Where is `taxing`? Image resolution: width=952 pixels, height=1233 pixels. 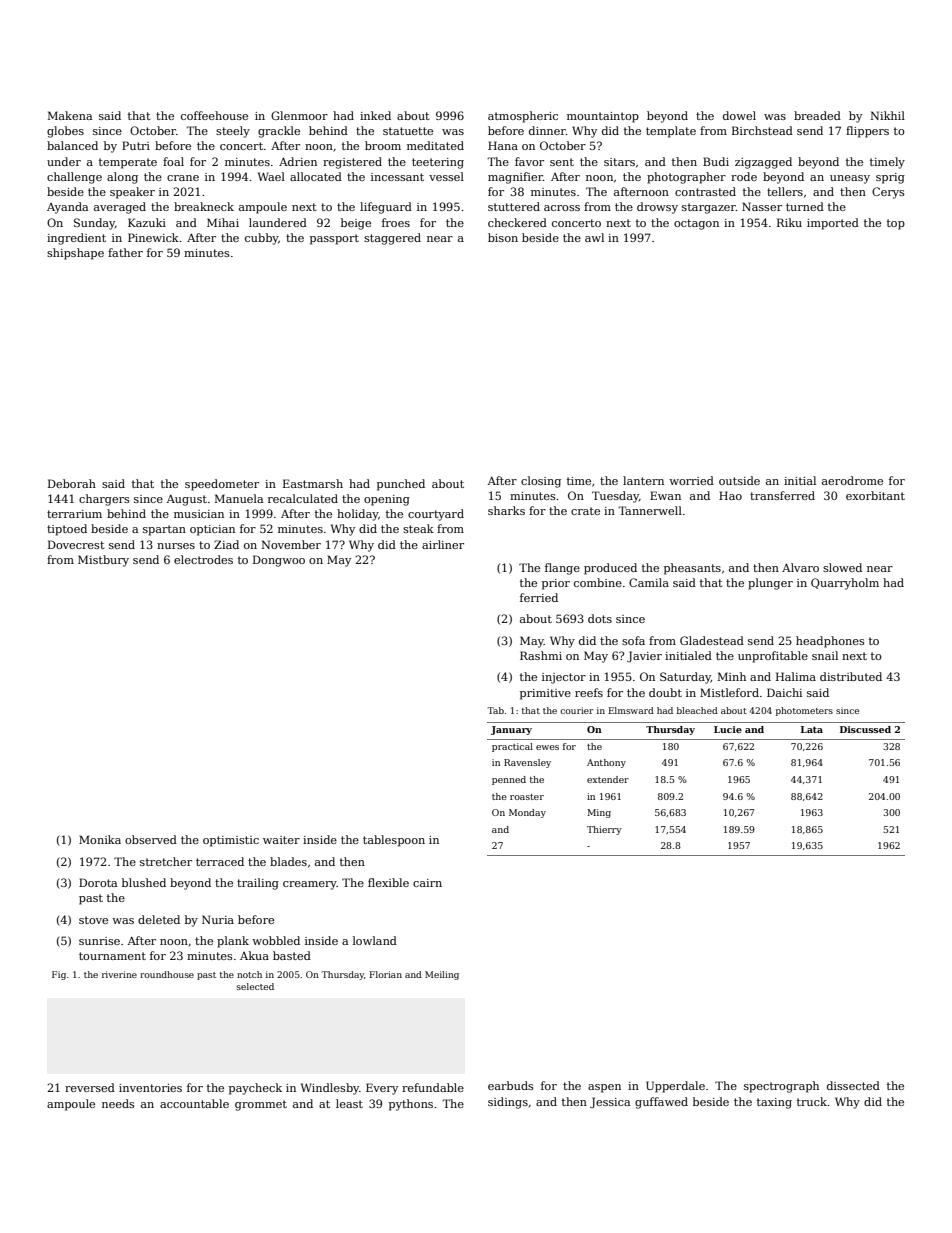
taxing is located at coordinates (774, 1103).
